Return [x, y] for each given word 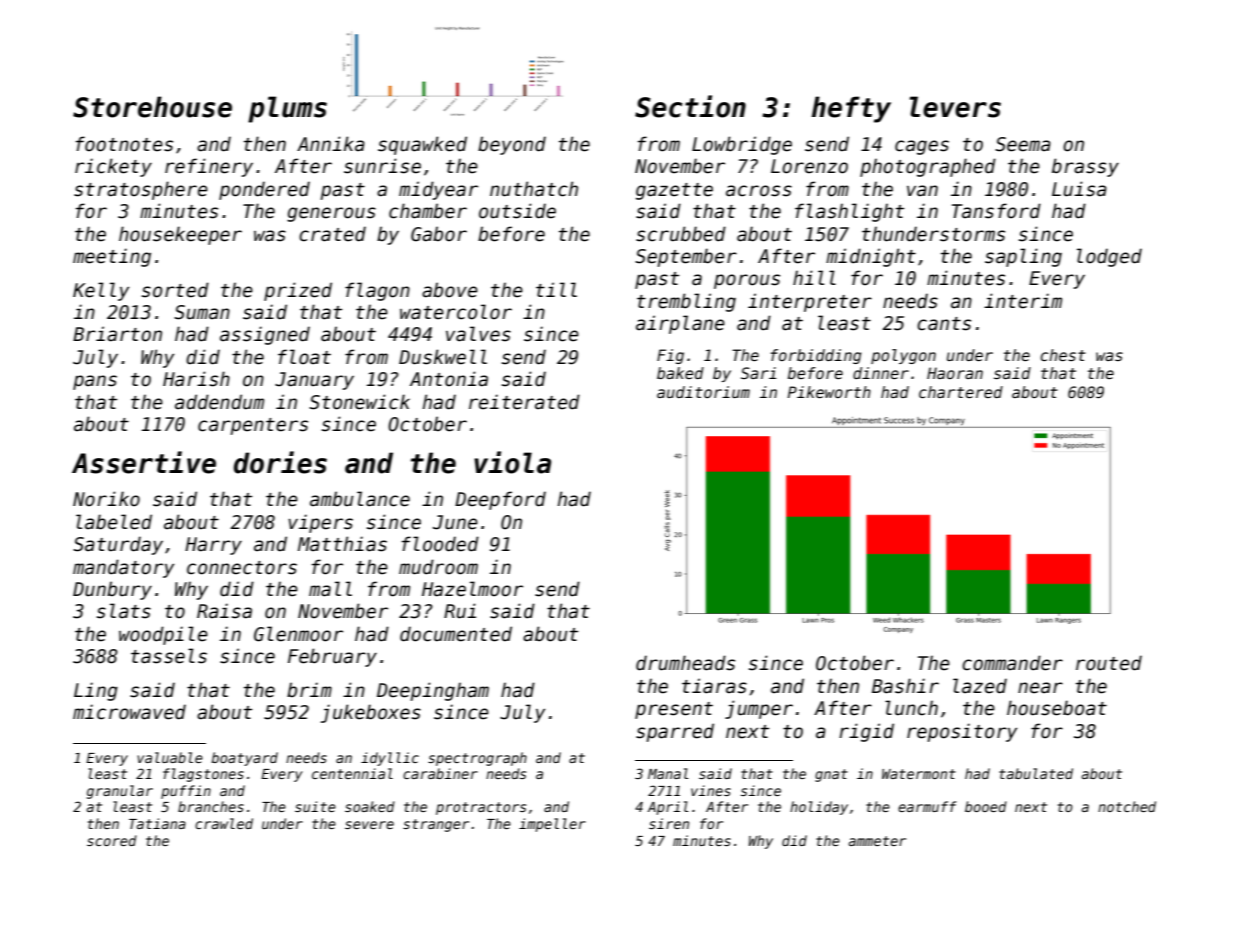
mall [330, 589]
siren [669, 823]
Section [690, 106]
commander [1012, 663]
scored [112, 840]
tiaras [714, 686]
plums [287, 109]
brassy [1085, 167]
